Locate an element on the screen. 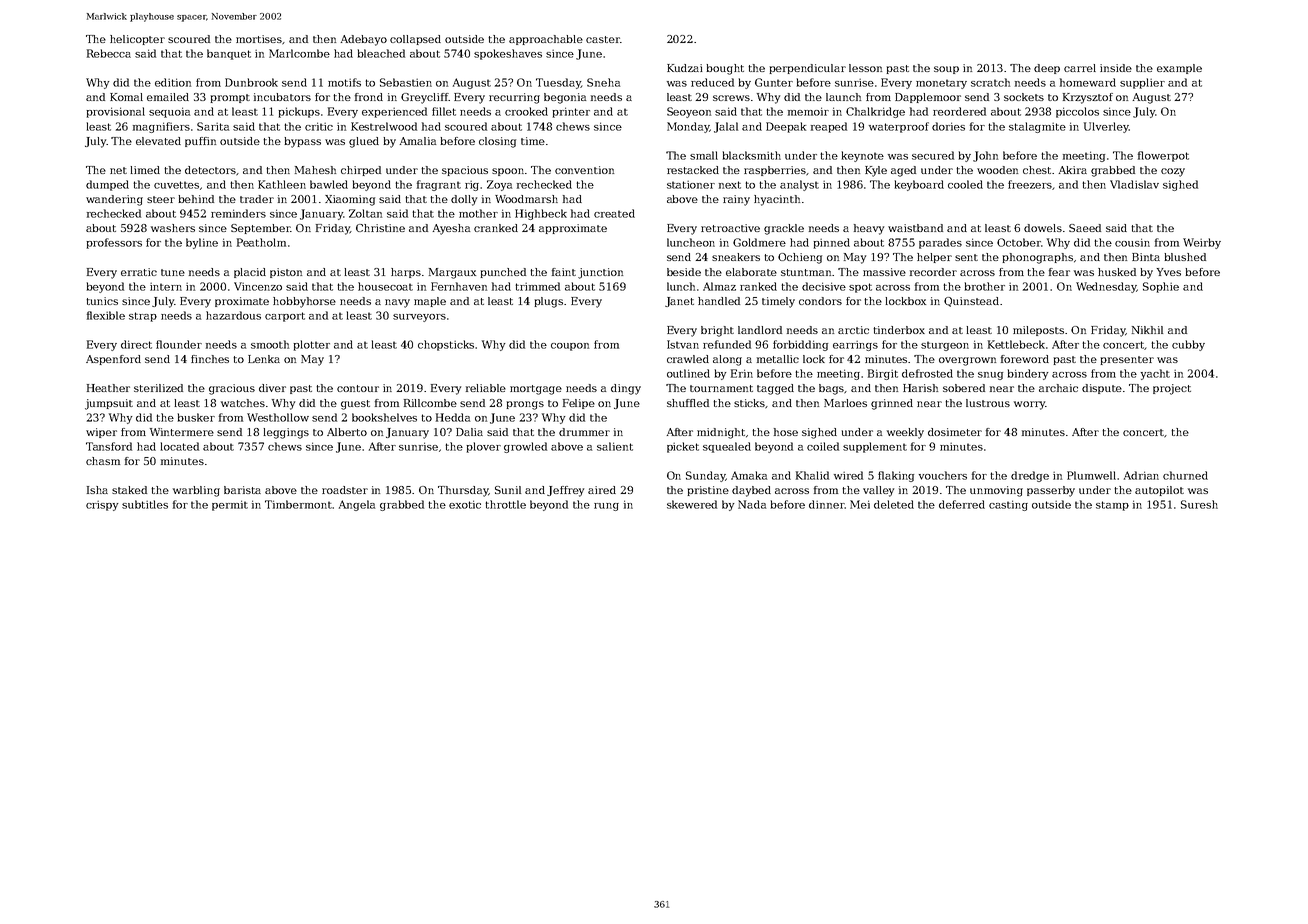  warbling is located at coordinates (196, 491).
